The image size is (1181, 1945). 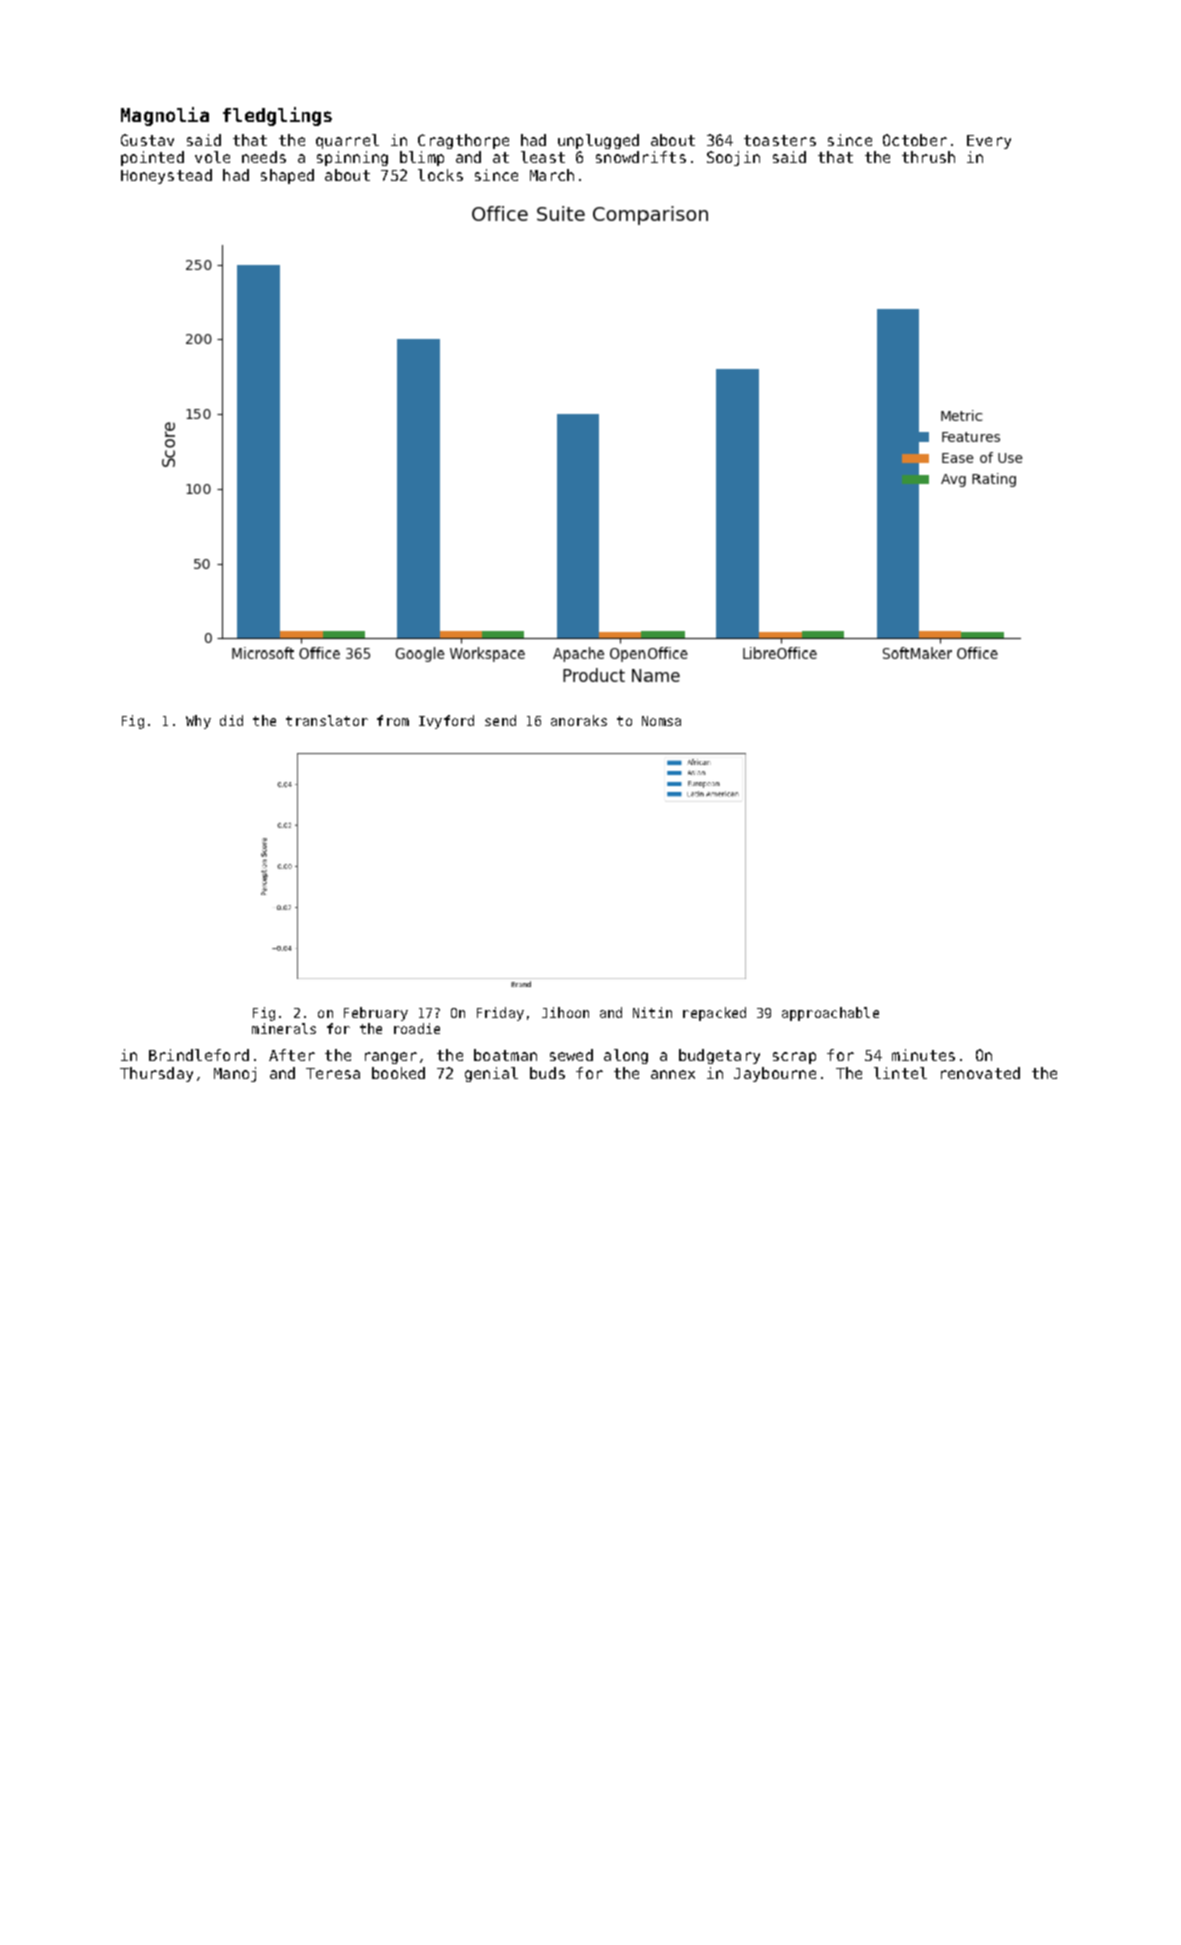 I want to click on did, so click(x=231, y=720).
